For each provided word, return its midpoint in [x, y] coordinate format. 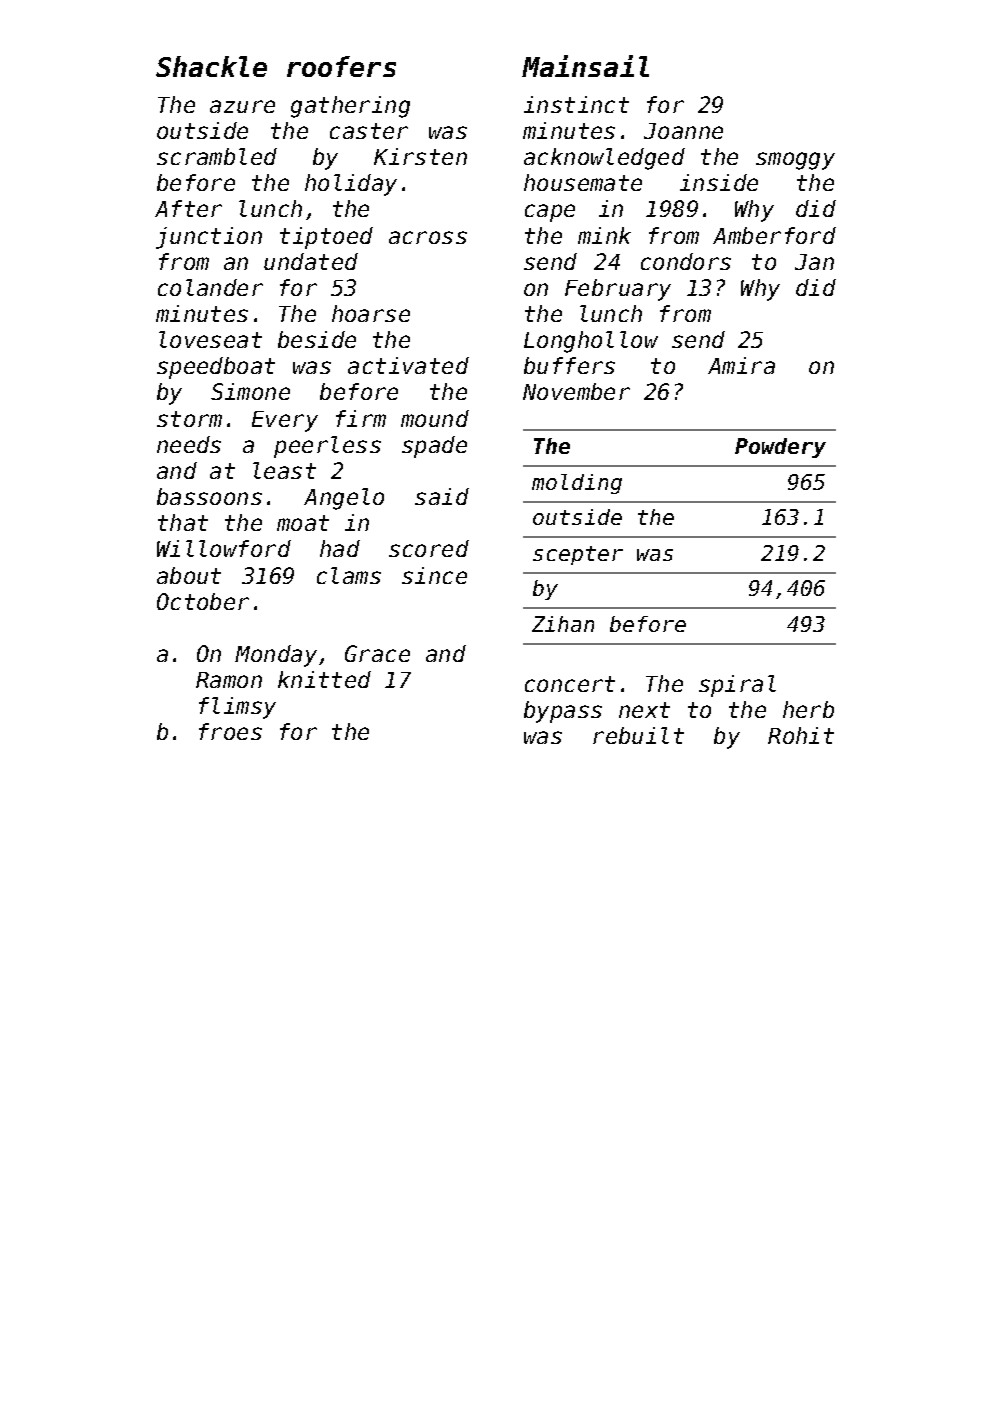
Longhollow [591, 342]
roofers [341, 66]
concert [570, 684]
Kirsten [420, 156]
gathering [350, 107]
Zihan [563, 624]
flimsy [237, 708]
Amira [741, 365]
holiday [351, 185]
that [183, 522]
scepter [578, 555]
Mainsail [585, 66]
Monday [276, 656]
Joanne [683, 131]
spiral [737, 686]
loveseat [210, 339]
